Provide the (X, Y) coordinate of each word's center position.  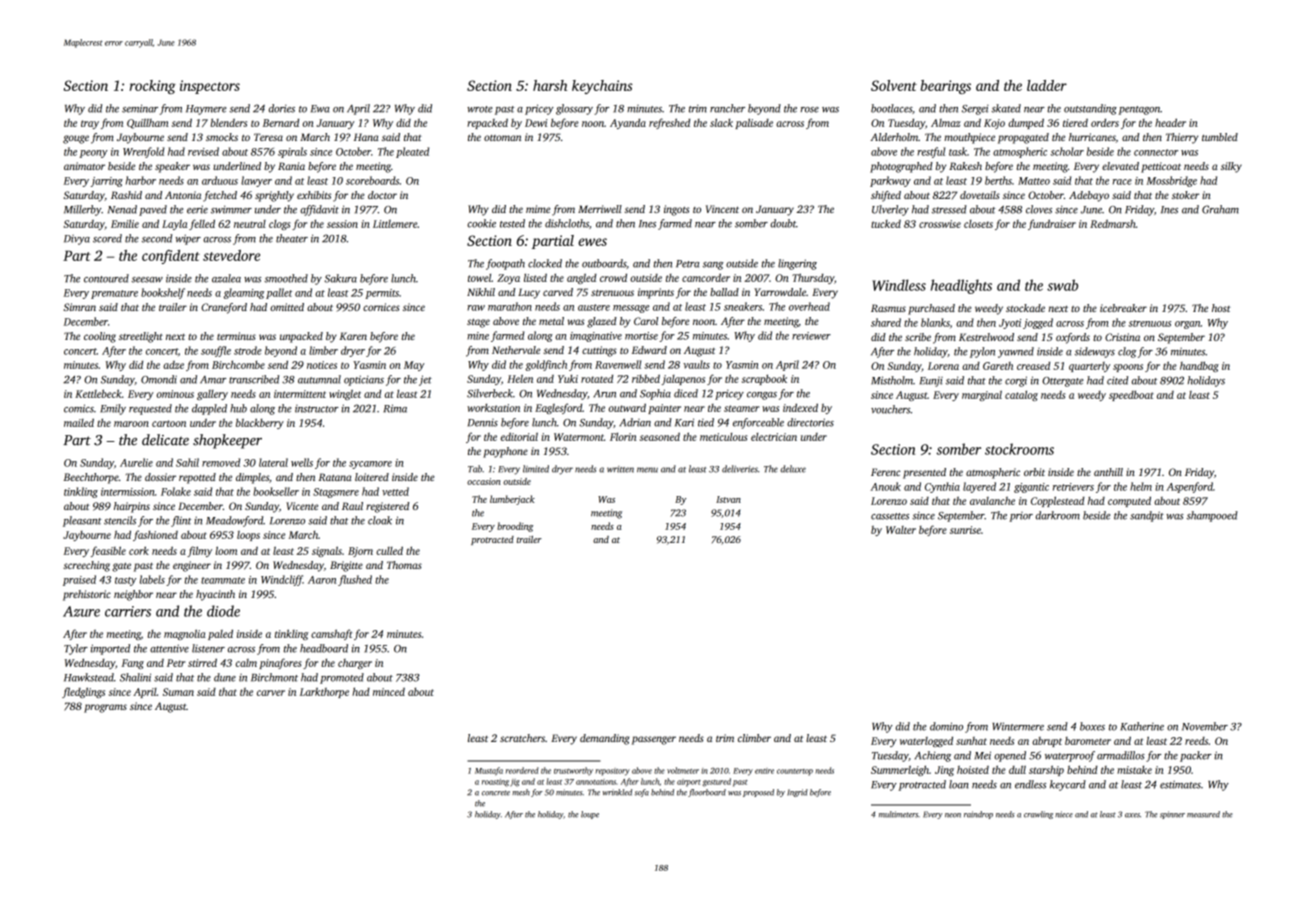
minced (389, 692)
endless (1030, 784)
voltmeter (683, 770)
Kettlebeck (98, 393)
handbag (1199, 366)
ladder (1047, 85)
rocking (153, 87)
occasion (484, 481)
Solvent (894, 85)
